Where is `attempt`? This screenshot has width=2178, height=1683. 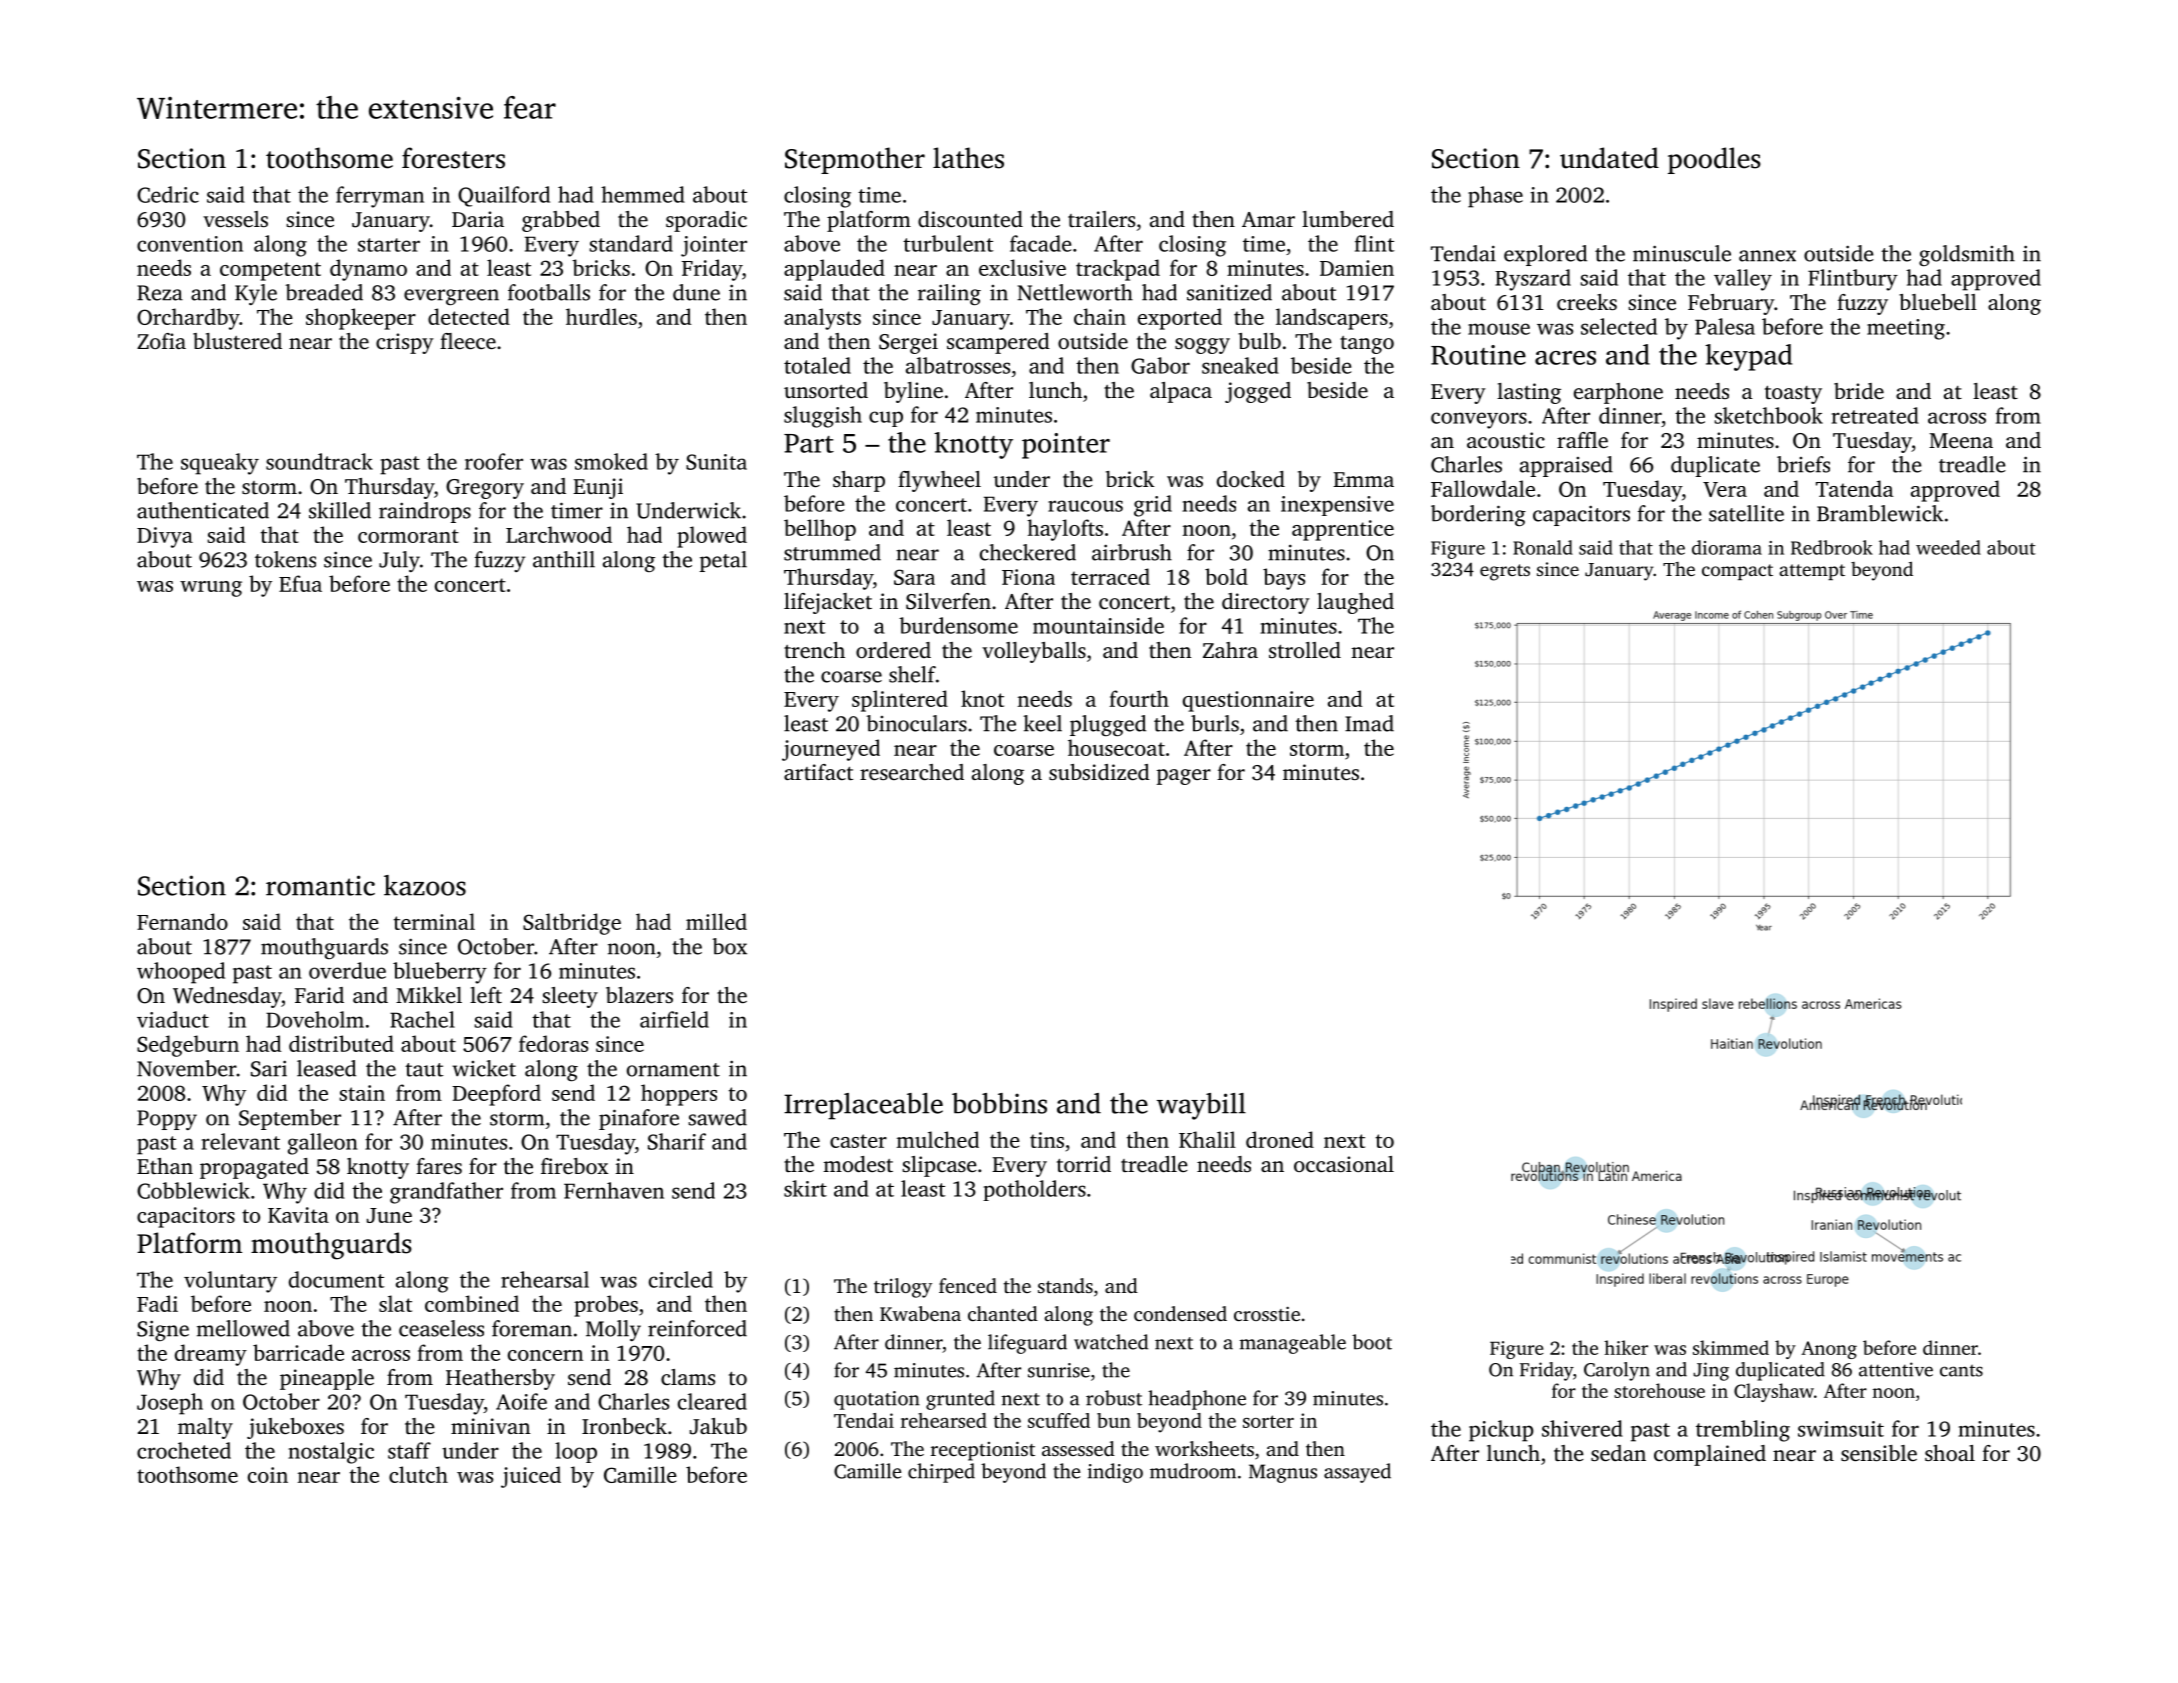
attempt is located at coordinates (1812, 572).
